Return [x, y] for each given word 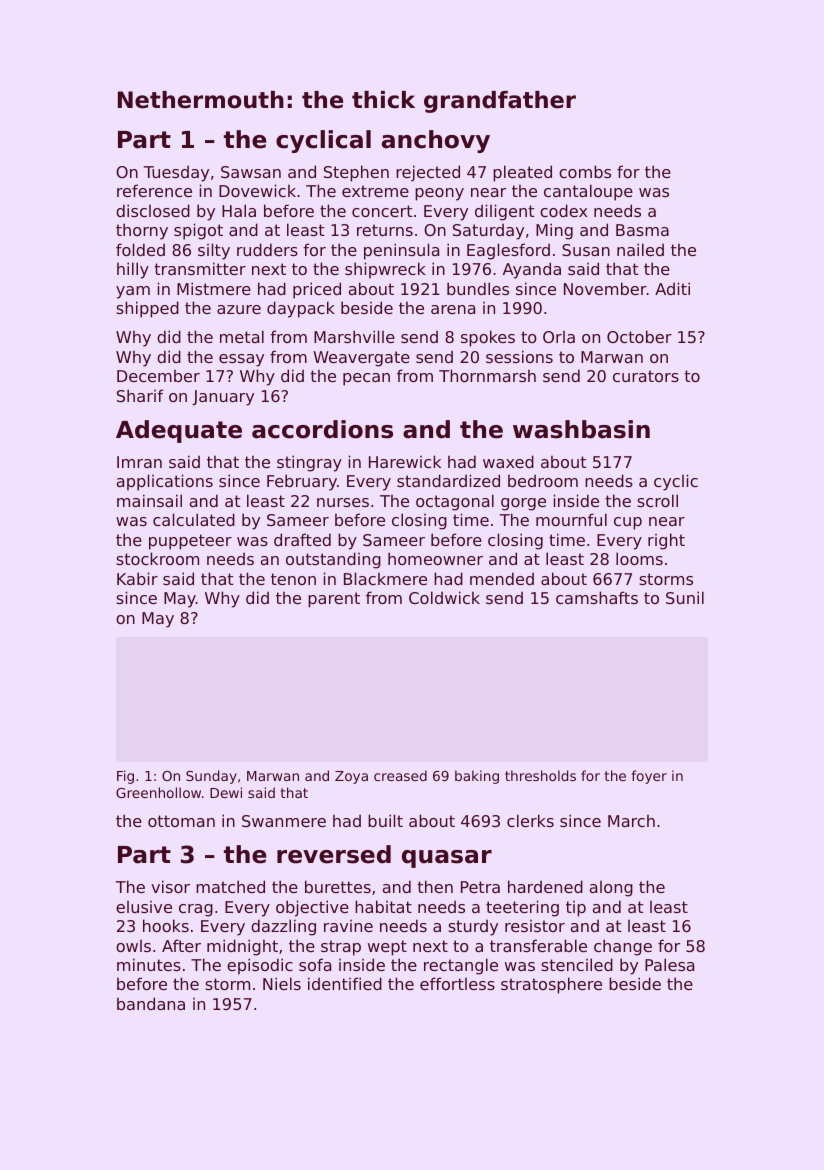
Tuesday [176, 173]
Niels [282, 983]
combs [585, 171]
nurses [343, 502]
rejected [428, 173]
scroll [657, 500]
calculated [194, 519]
